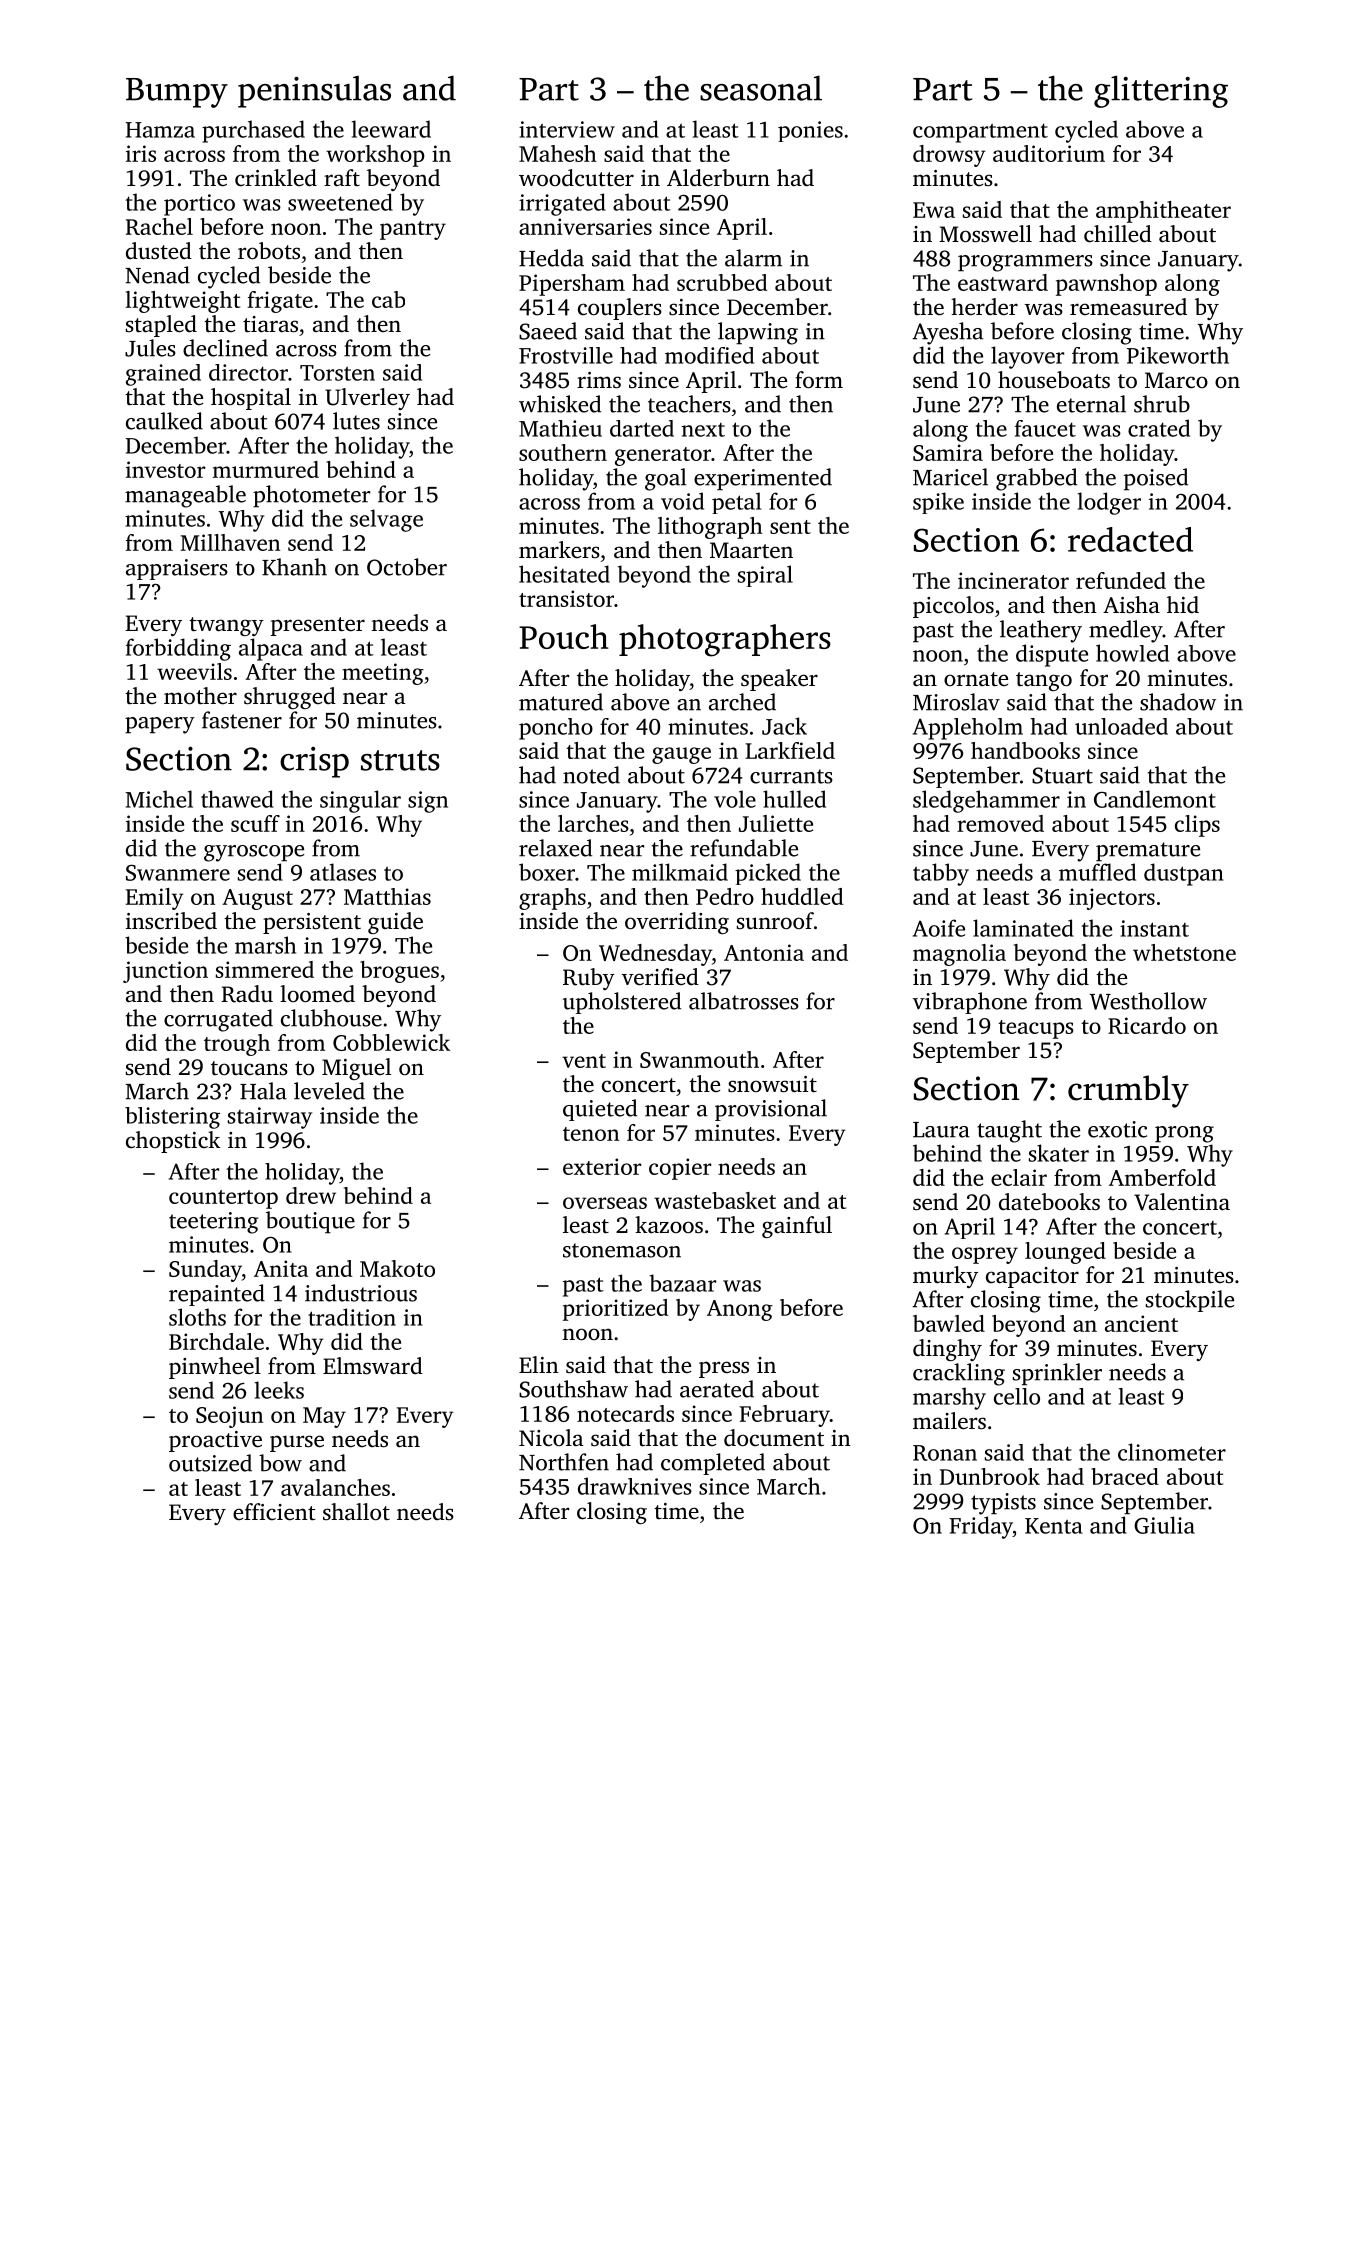 This image has width=1370, height=2256. What do you see at coordinates (949, 156) in the image?
I see `drowsy` at bounding box center [949, 156].
